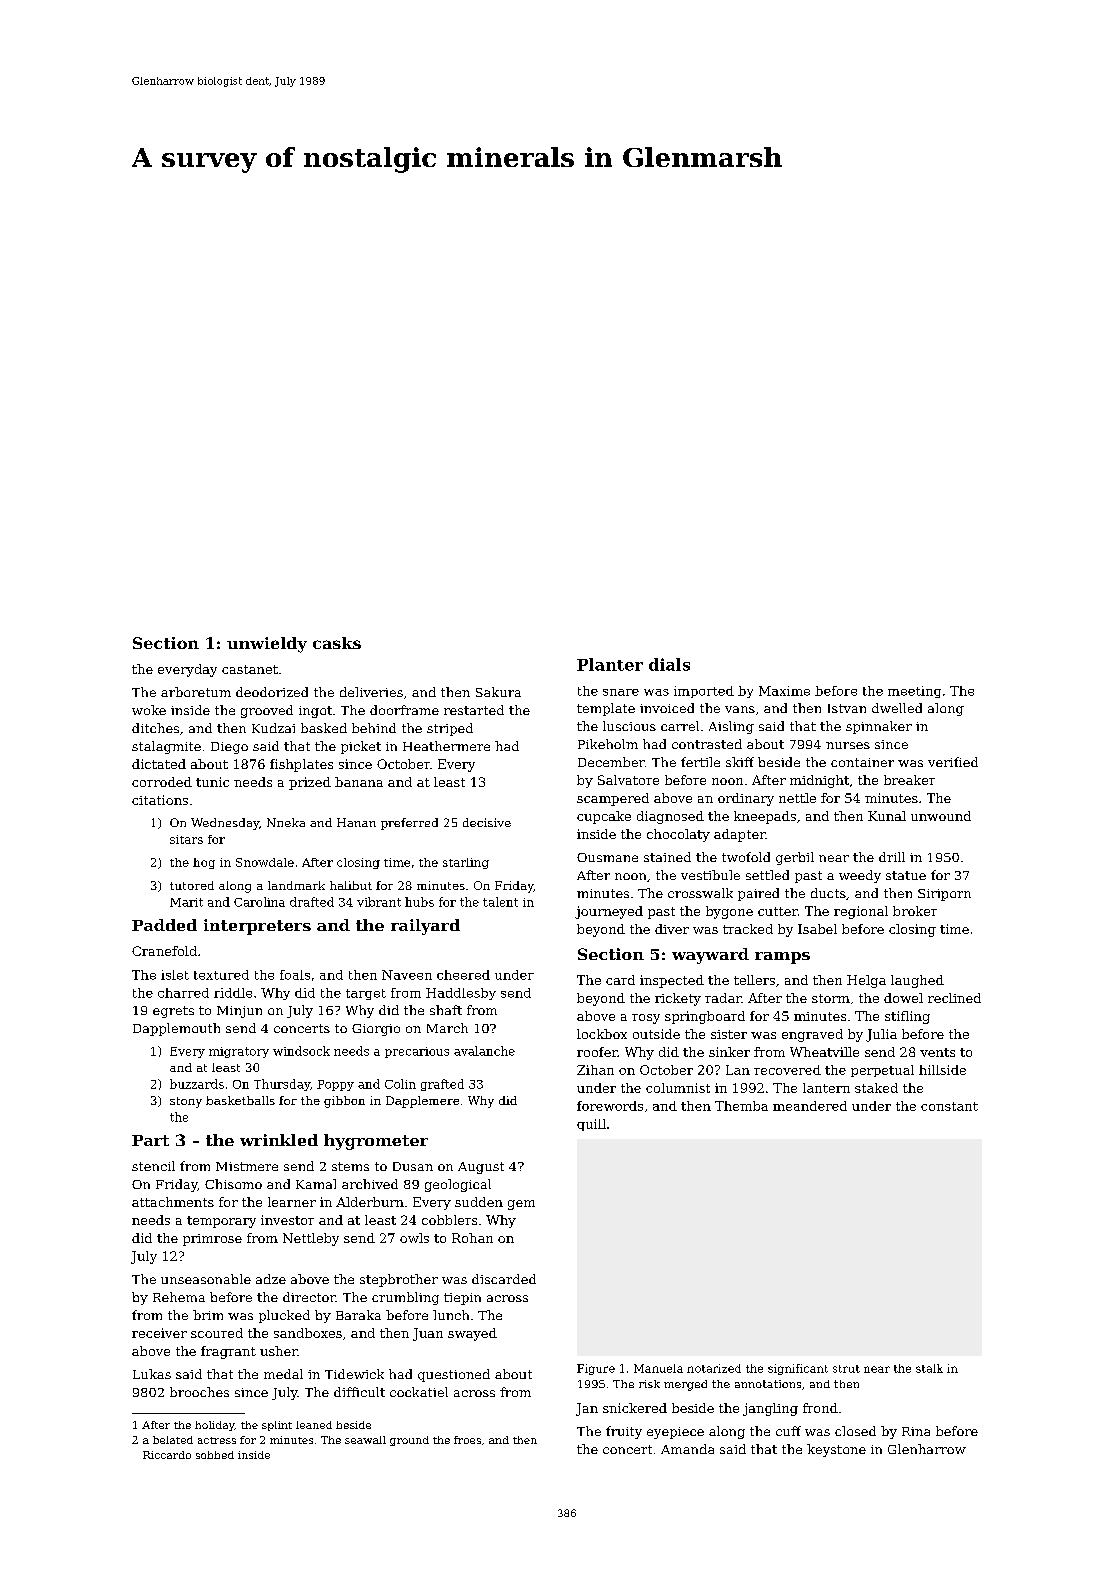 The image size is (1114, 1575). I want to click on difficult, so click(359, 1392).
